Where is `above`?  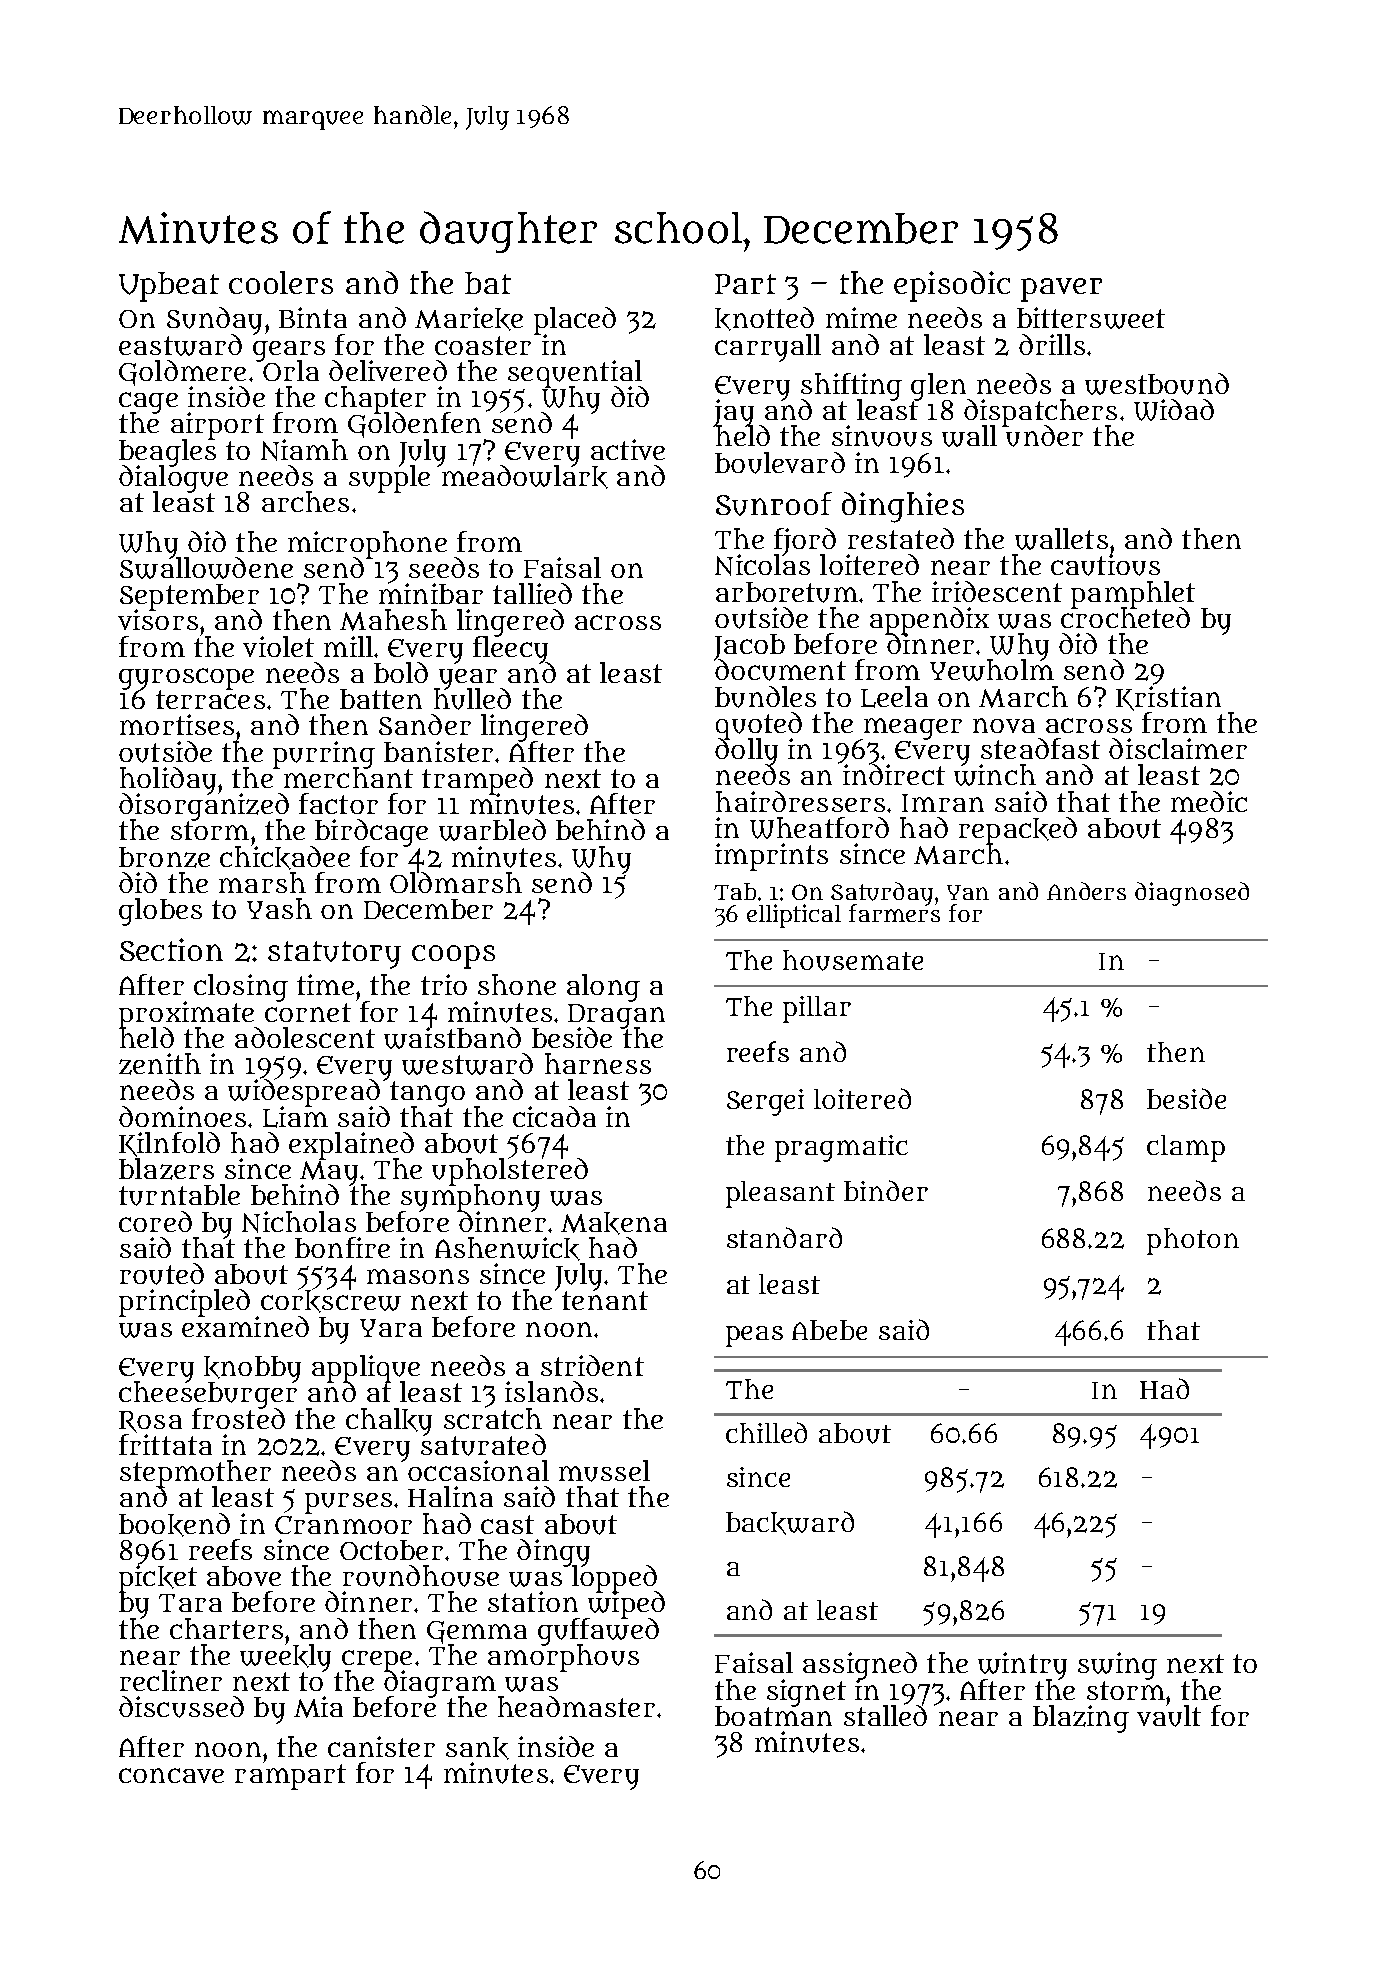 above is located at coordinates (244, 1576).
